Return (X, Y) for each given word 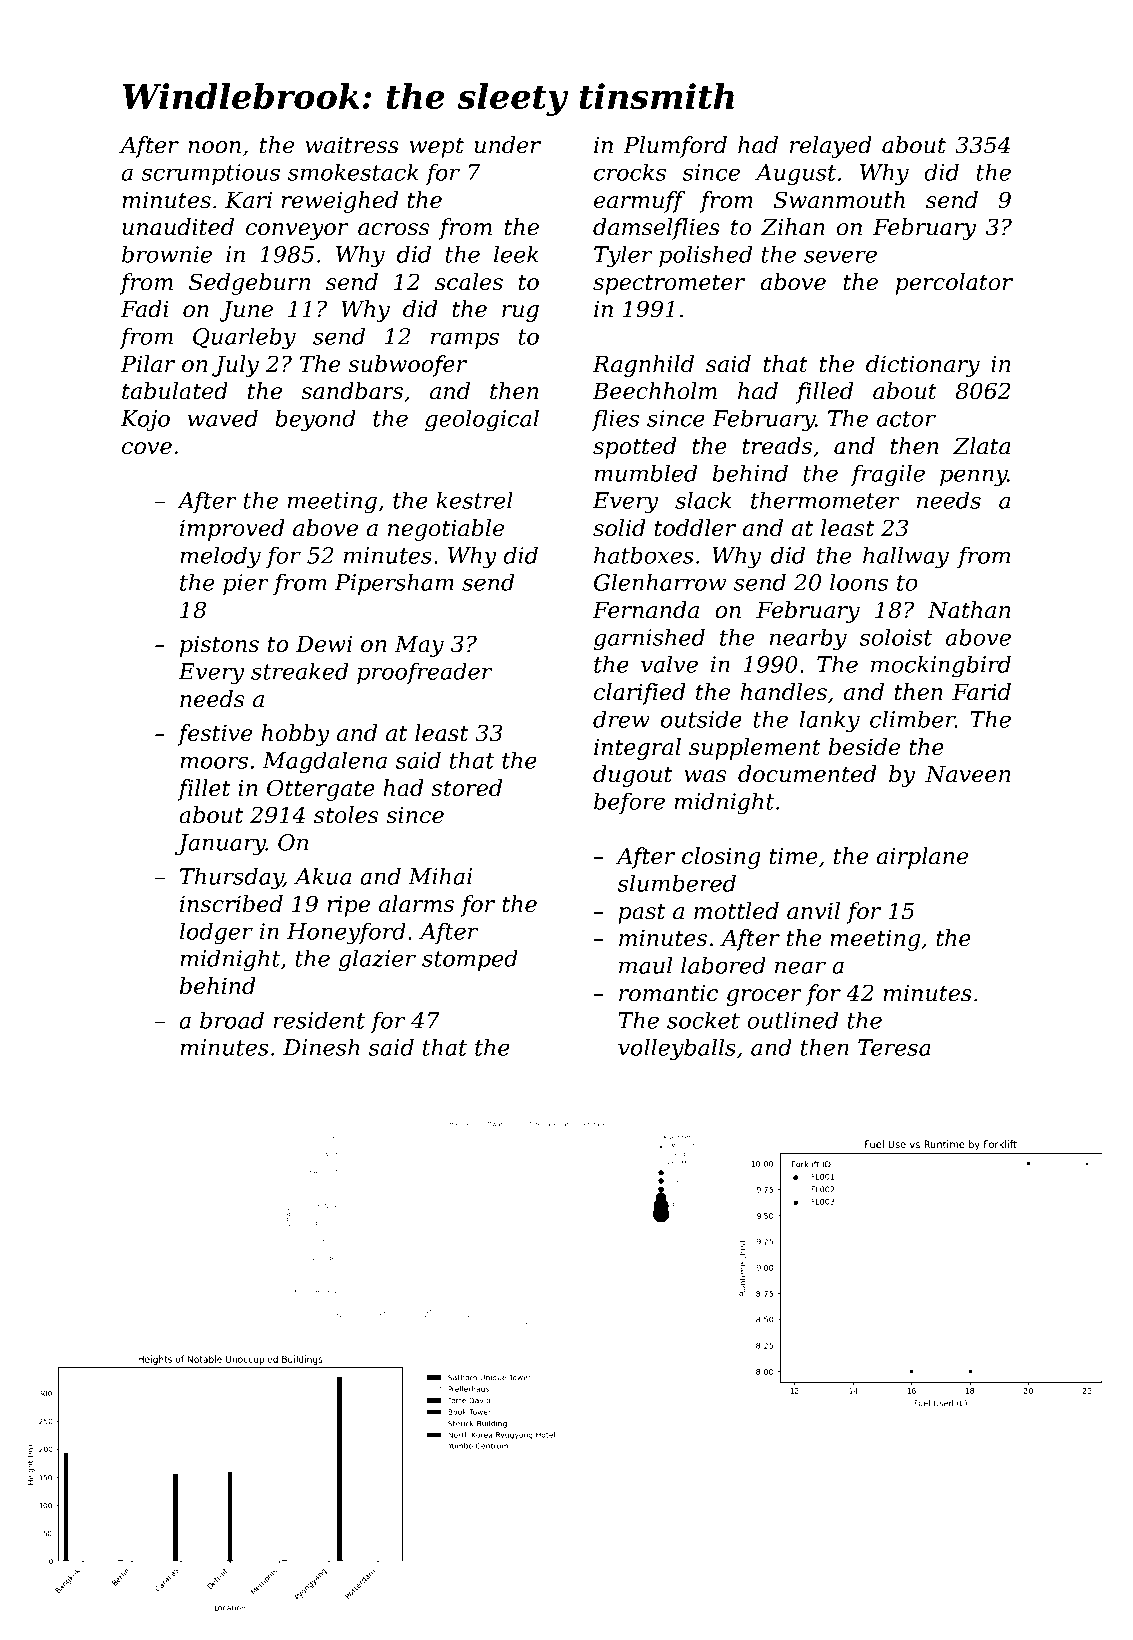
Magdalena (325, 762)
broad (232, 1020)
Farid (981, 692)
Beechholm (654, 391)
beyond (315, 420)
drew (621, 719)
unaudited (178, 227)
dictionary (923, 366)
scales (469, 282)
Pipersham (394, 584)
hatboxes (644, 555)
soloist (896, 637)
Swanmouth (839, 200)
